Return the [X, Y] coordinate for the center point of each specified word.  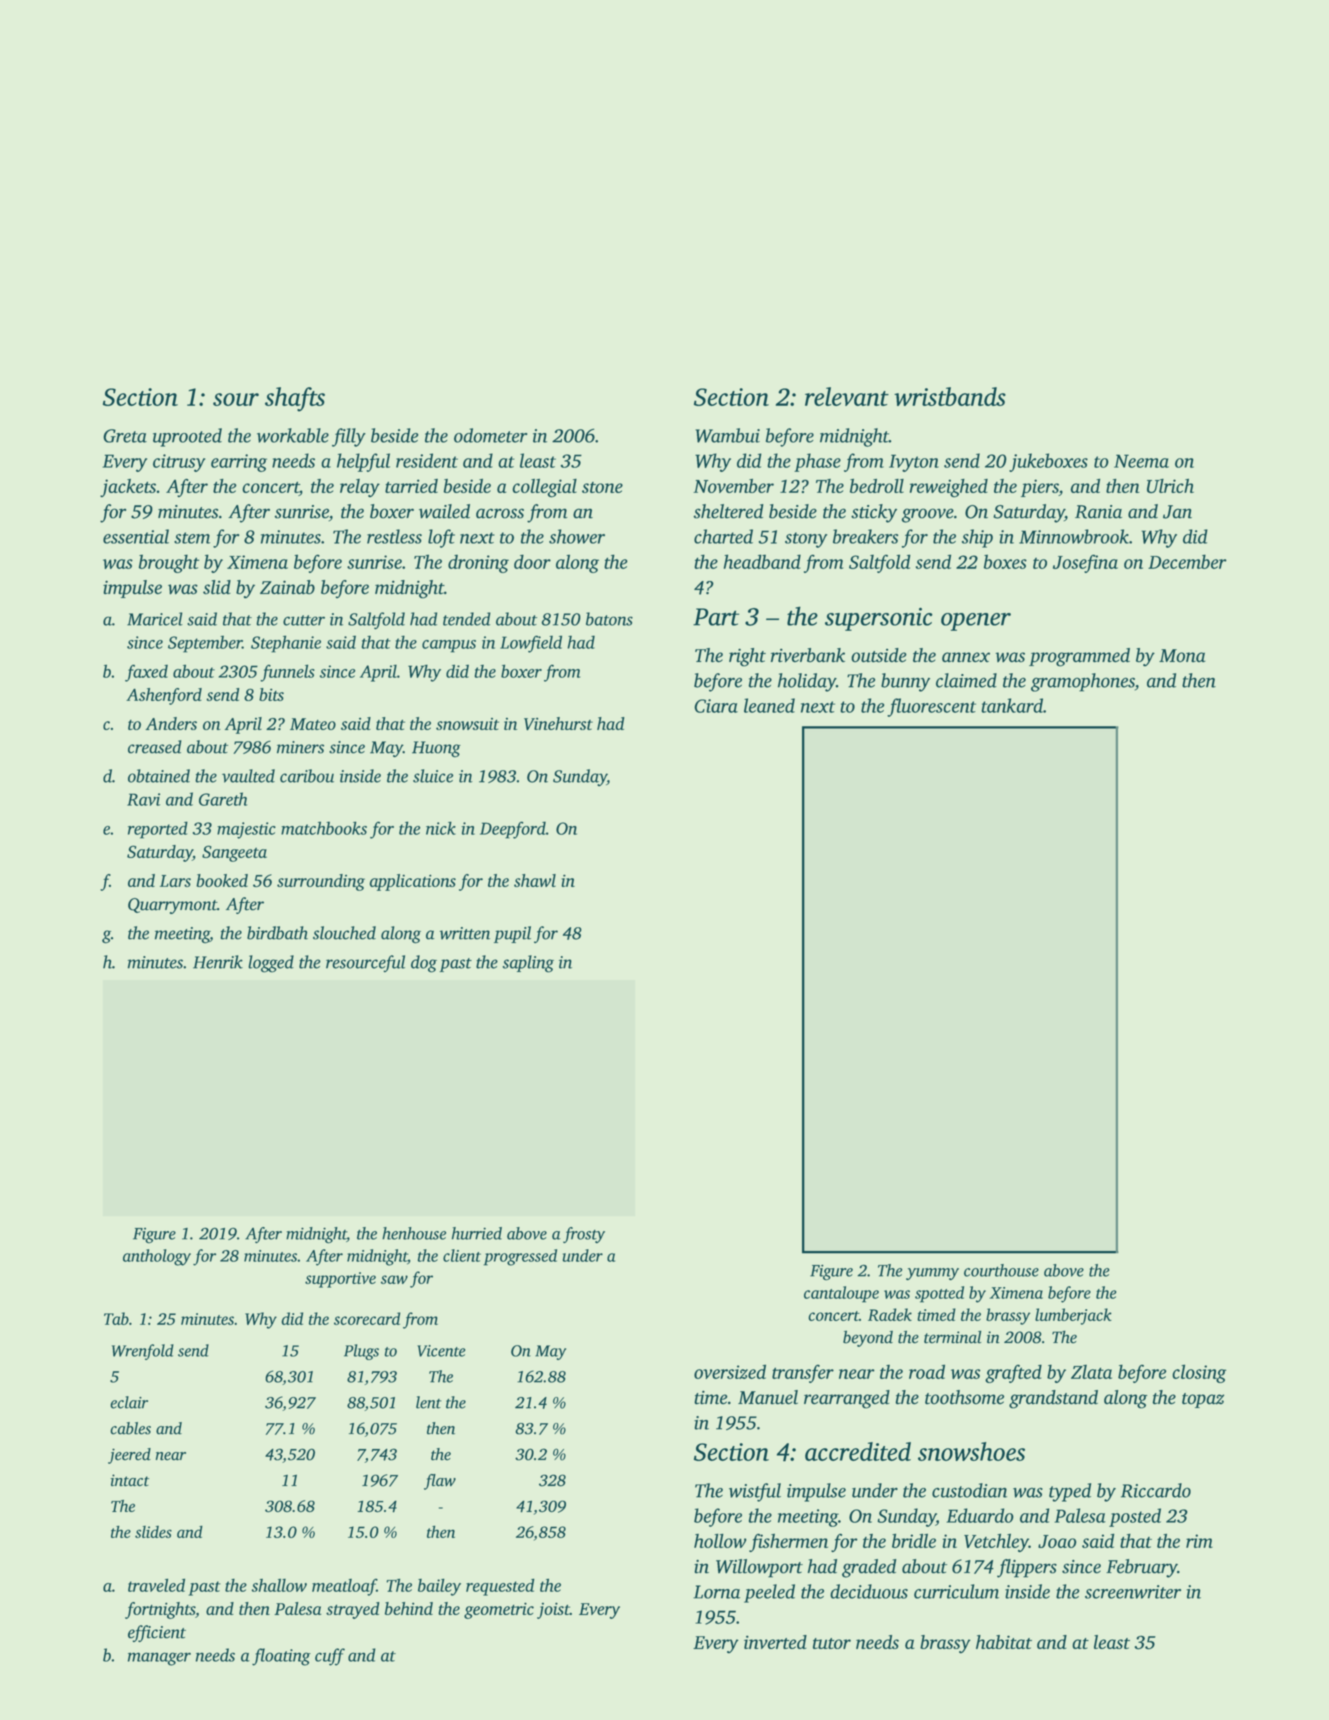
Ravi [143, 799]
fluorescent [931, 707]
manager [159, 1659]
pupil [512, 934]
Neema [1141, 461]
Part [716, 617]
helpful [363, 462]
